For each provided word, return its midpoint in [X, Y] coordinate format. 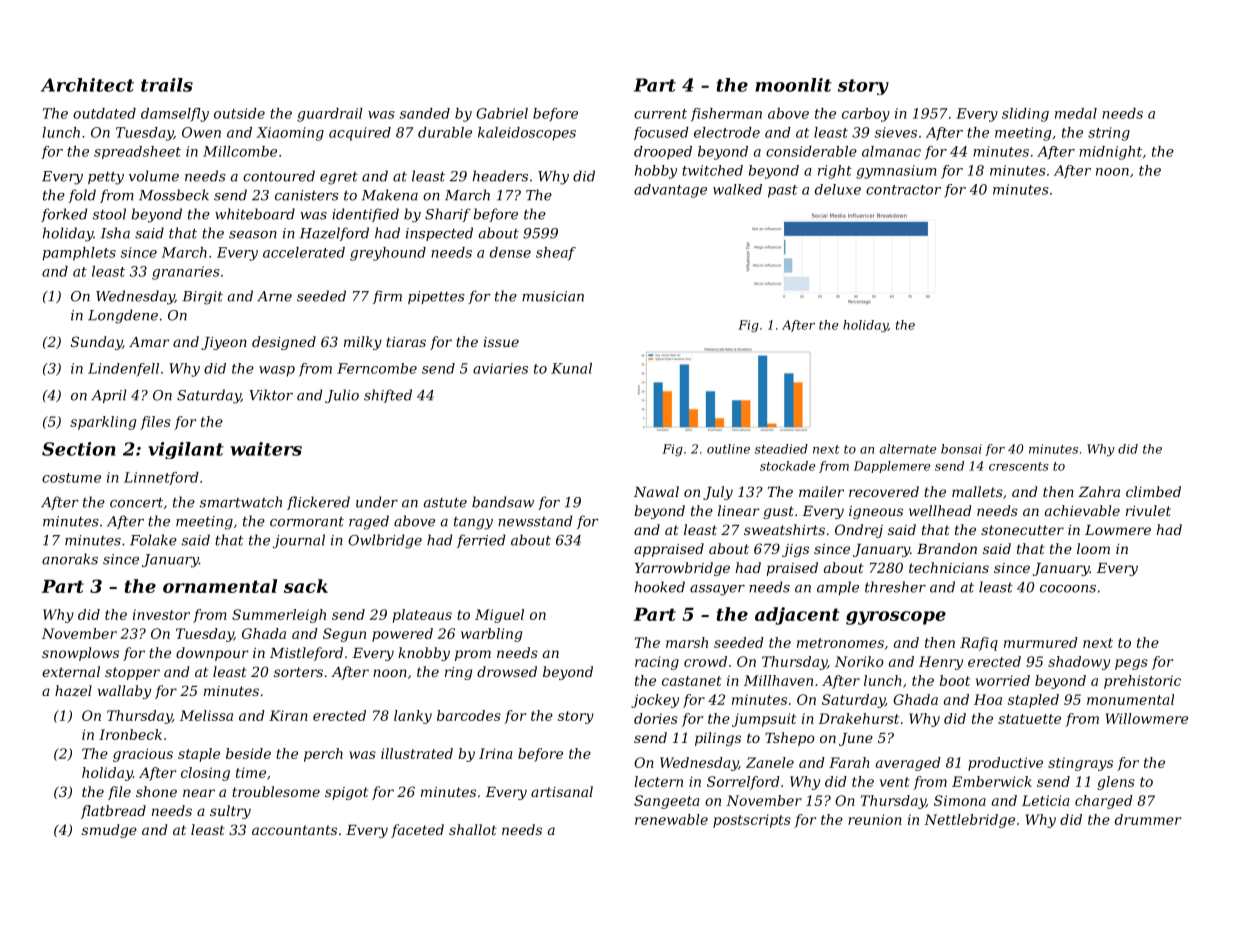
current [660, 114]
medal [1076, 113]
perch [323, 755]
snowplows [80, 654]
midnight [1110, 153]
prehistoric [1142, 682]
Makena [390, 195]
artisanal [562, 791]
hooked [660, 587]
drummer [1148, 819]
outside [239, 113]
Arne [274, 296]
